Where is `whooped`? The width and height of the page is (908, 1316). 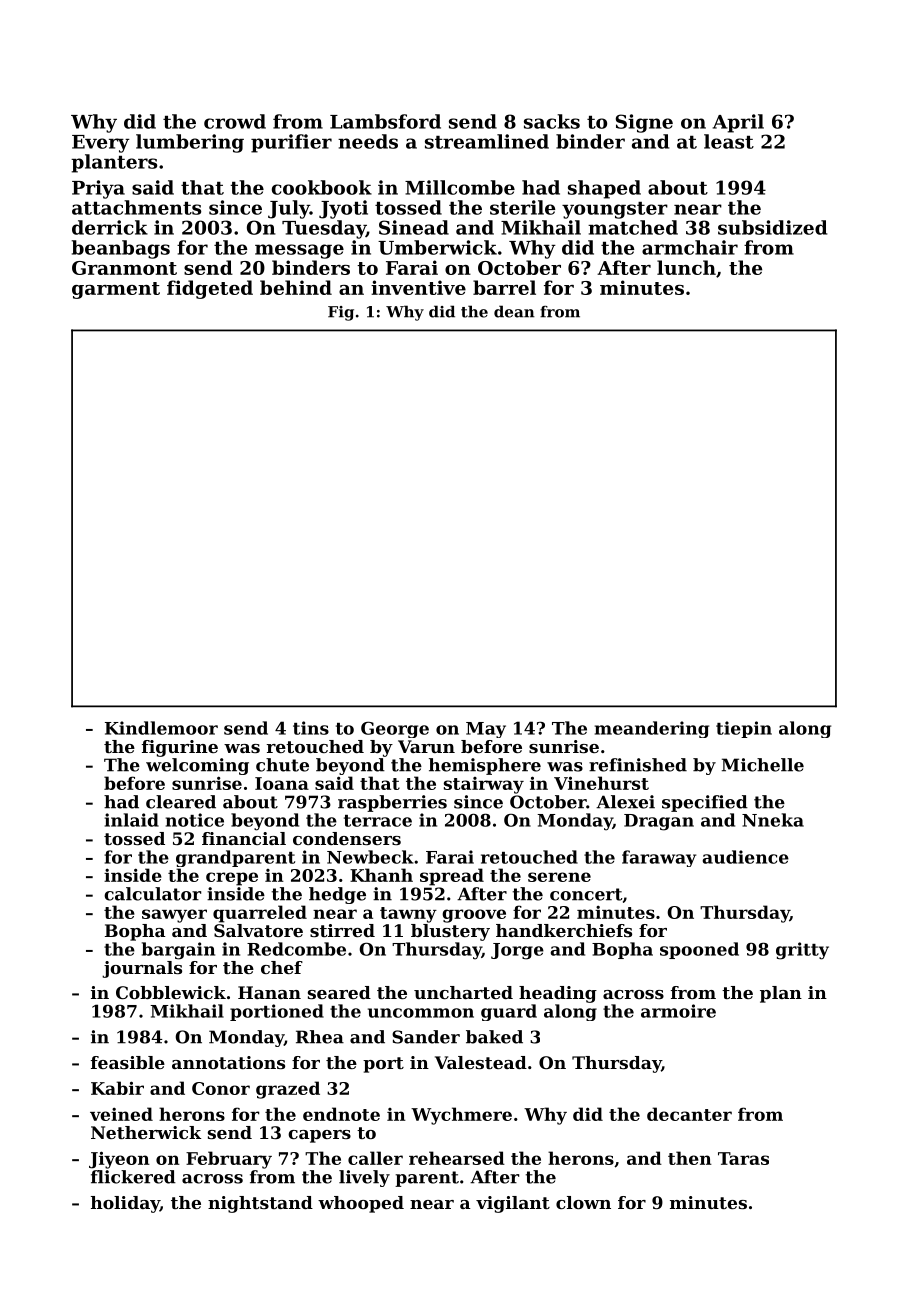
whooped is located at coordinates (361, 1204).
